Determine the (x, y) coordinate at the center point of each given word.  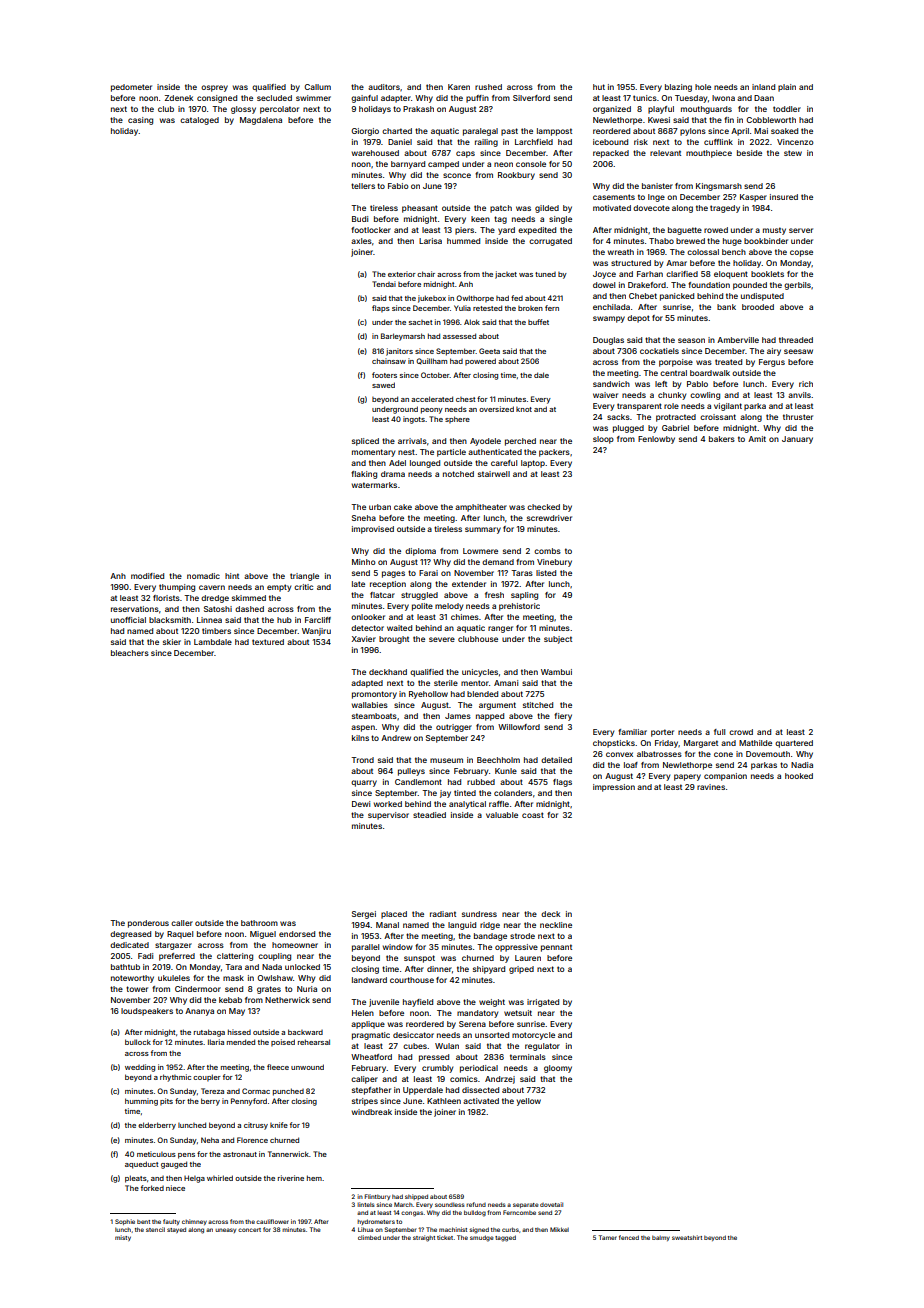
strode (522, 936)
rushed (488, 87)
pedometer (131, 88)
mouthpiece (709, 154)
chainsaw (389, 361)
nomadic (203, 576)
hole (703, 87)
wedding (140, 1068)
